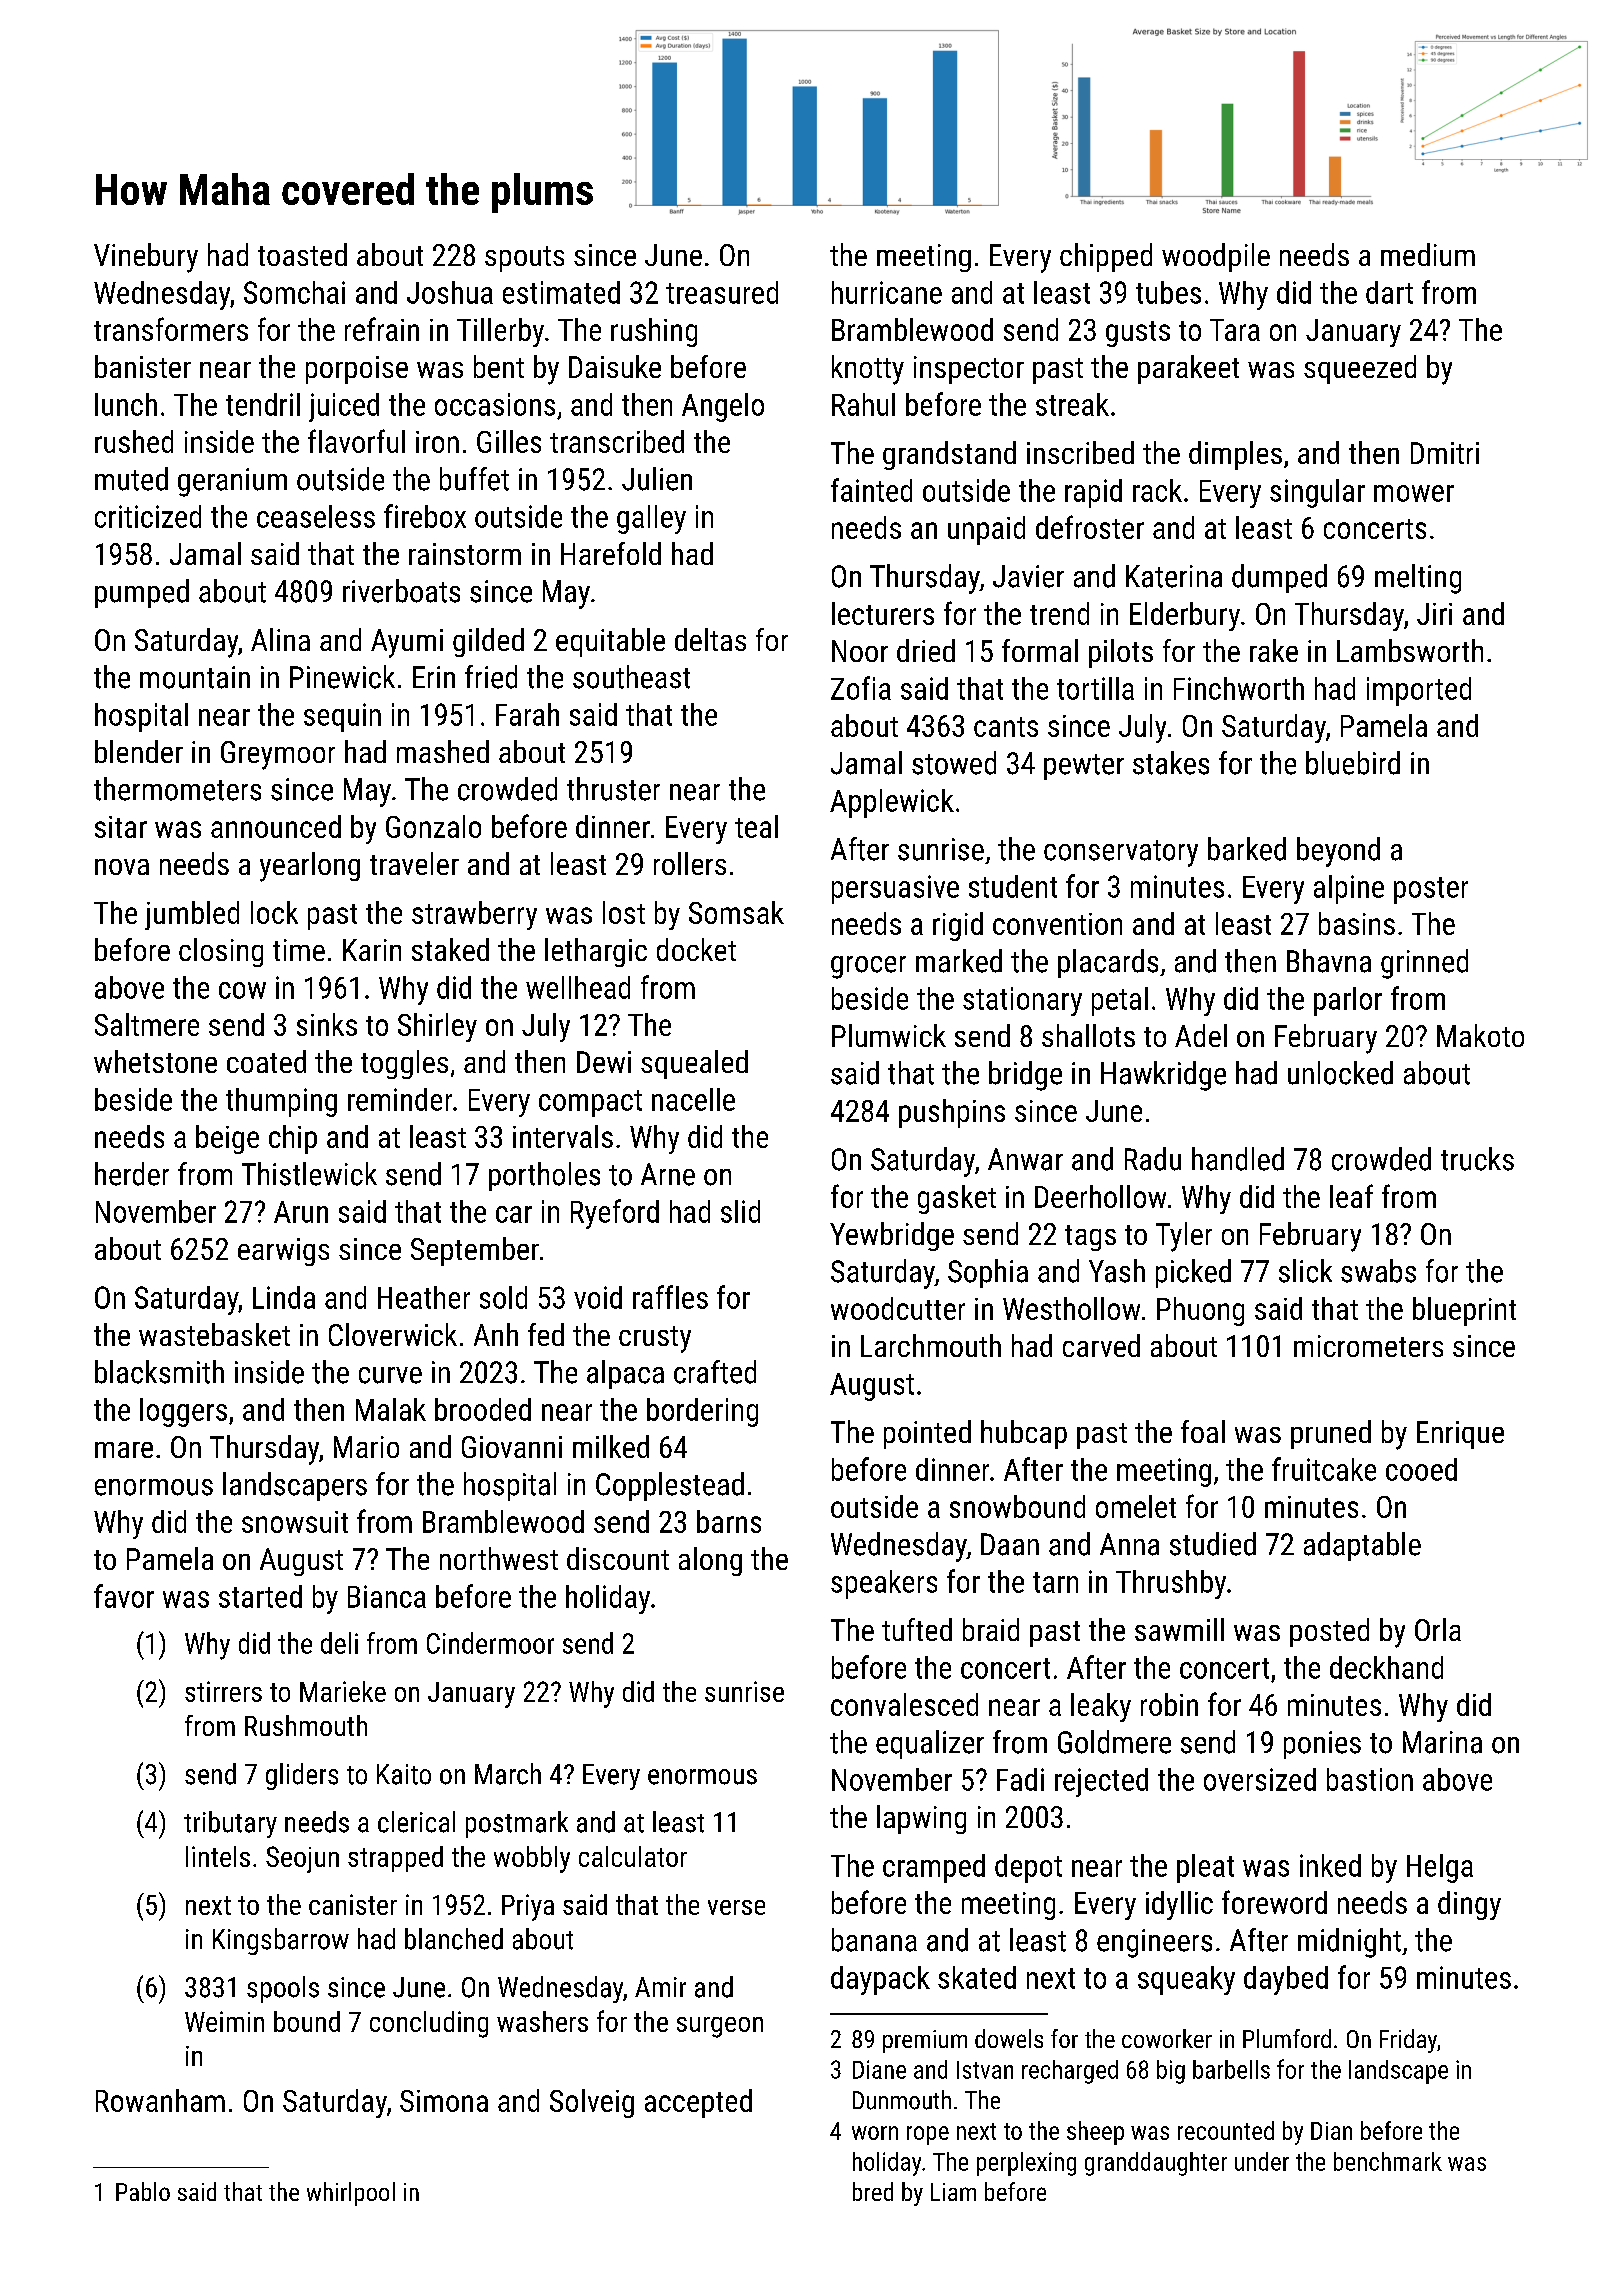  Describe the element at coordinates (351, 2194) in the document. I see `whirlpool` at that location.
